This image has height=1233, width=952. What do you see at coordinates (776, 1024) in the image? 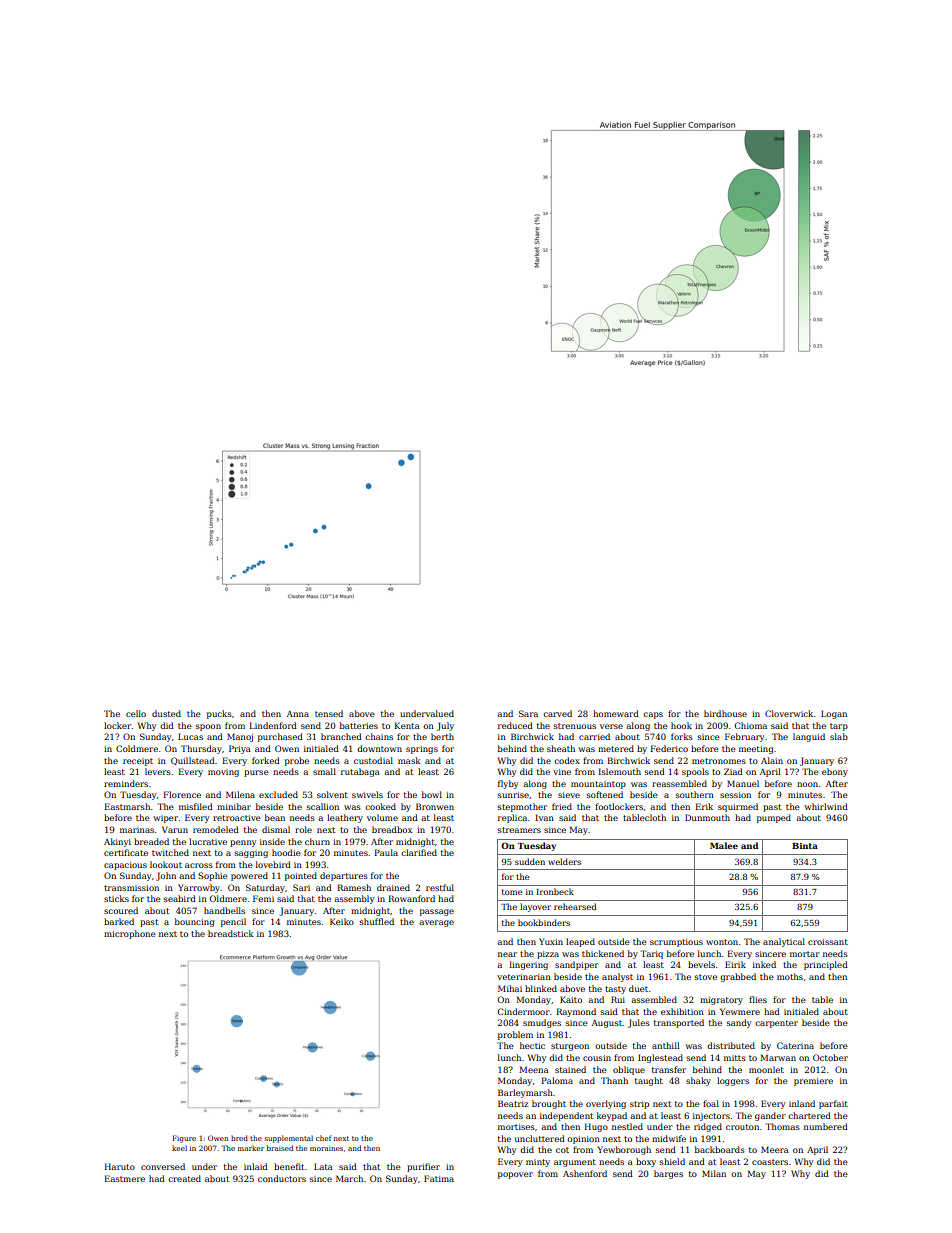
I see `carpenter` at bounding box center [776, 1024].
